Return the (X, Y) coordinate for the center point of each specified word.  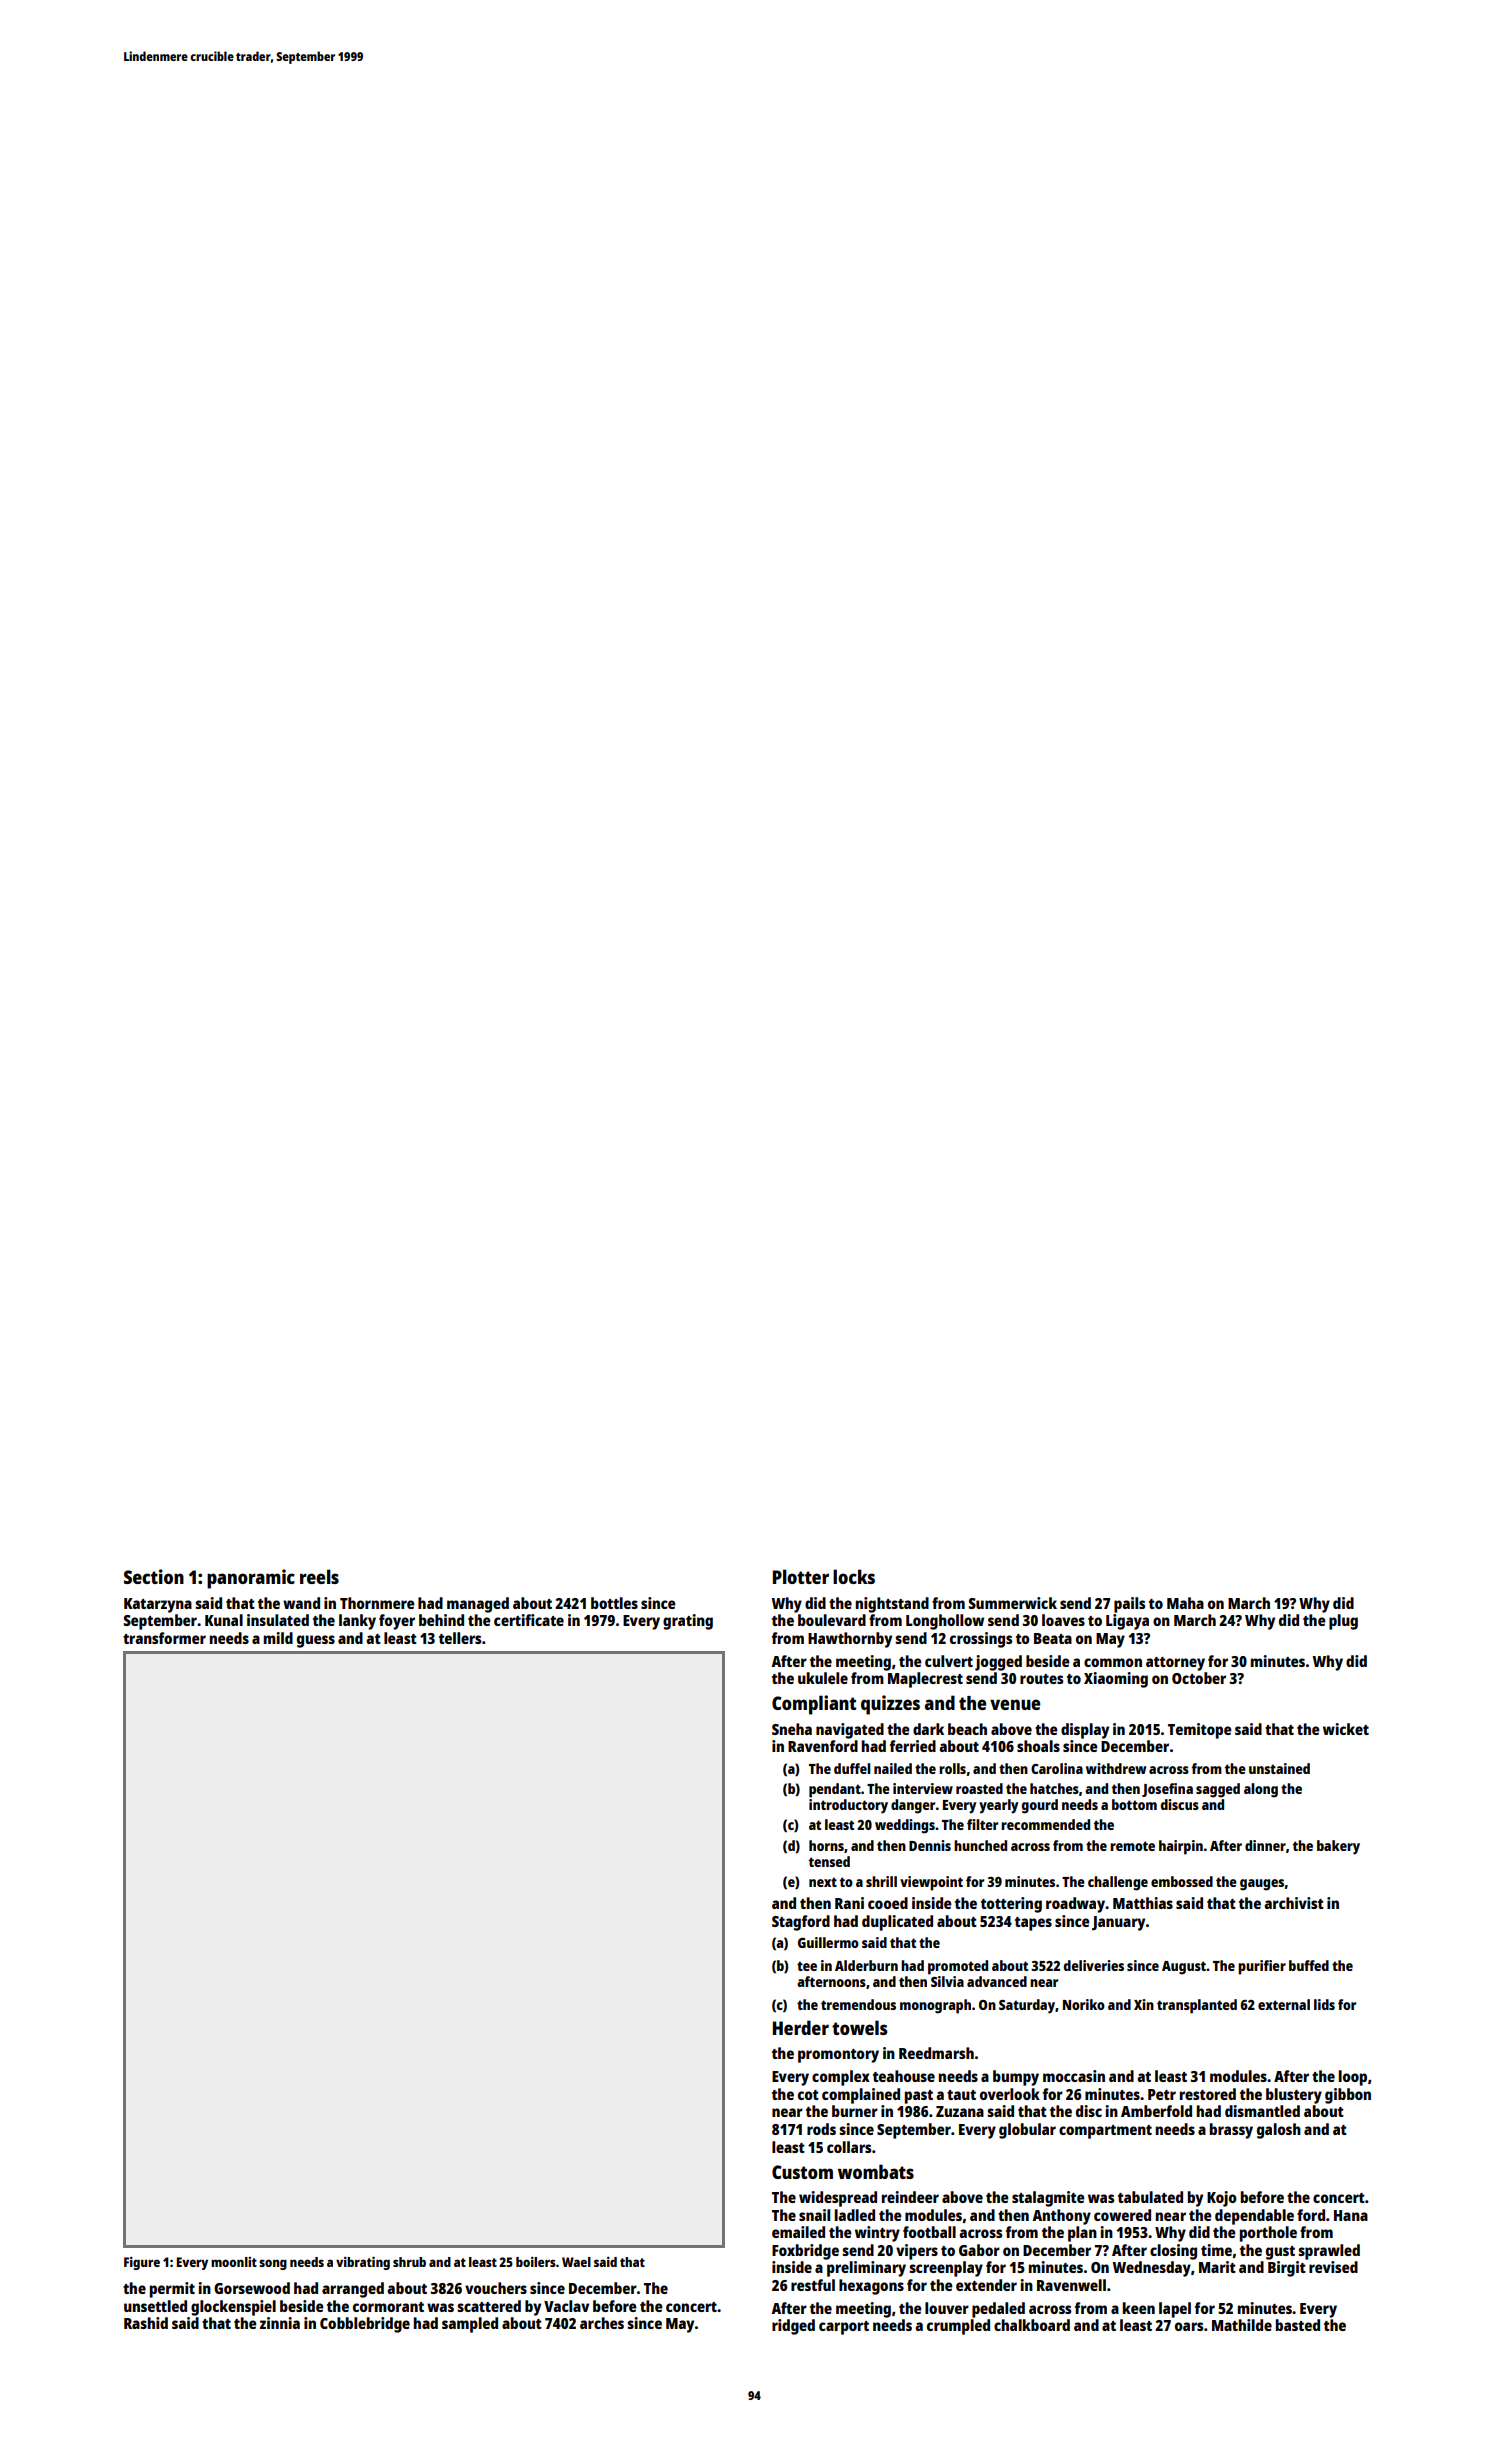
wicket (1346, 1729)
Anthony (1061, 2217)
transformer (164, 1638)
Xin (1144, 2004)
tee (807, 1966)
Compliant (814, 1705)
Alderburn (866, 1965)
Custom (802, 2172)
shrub (409, 2262)
